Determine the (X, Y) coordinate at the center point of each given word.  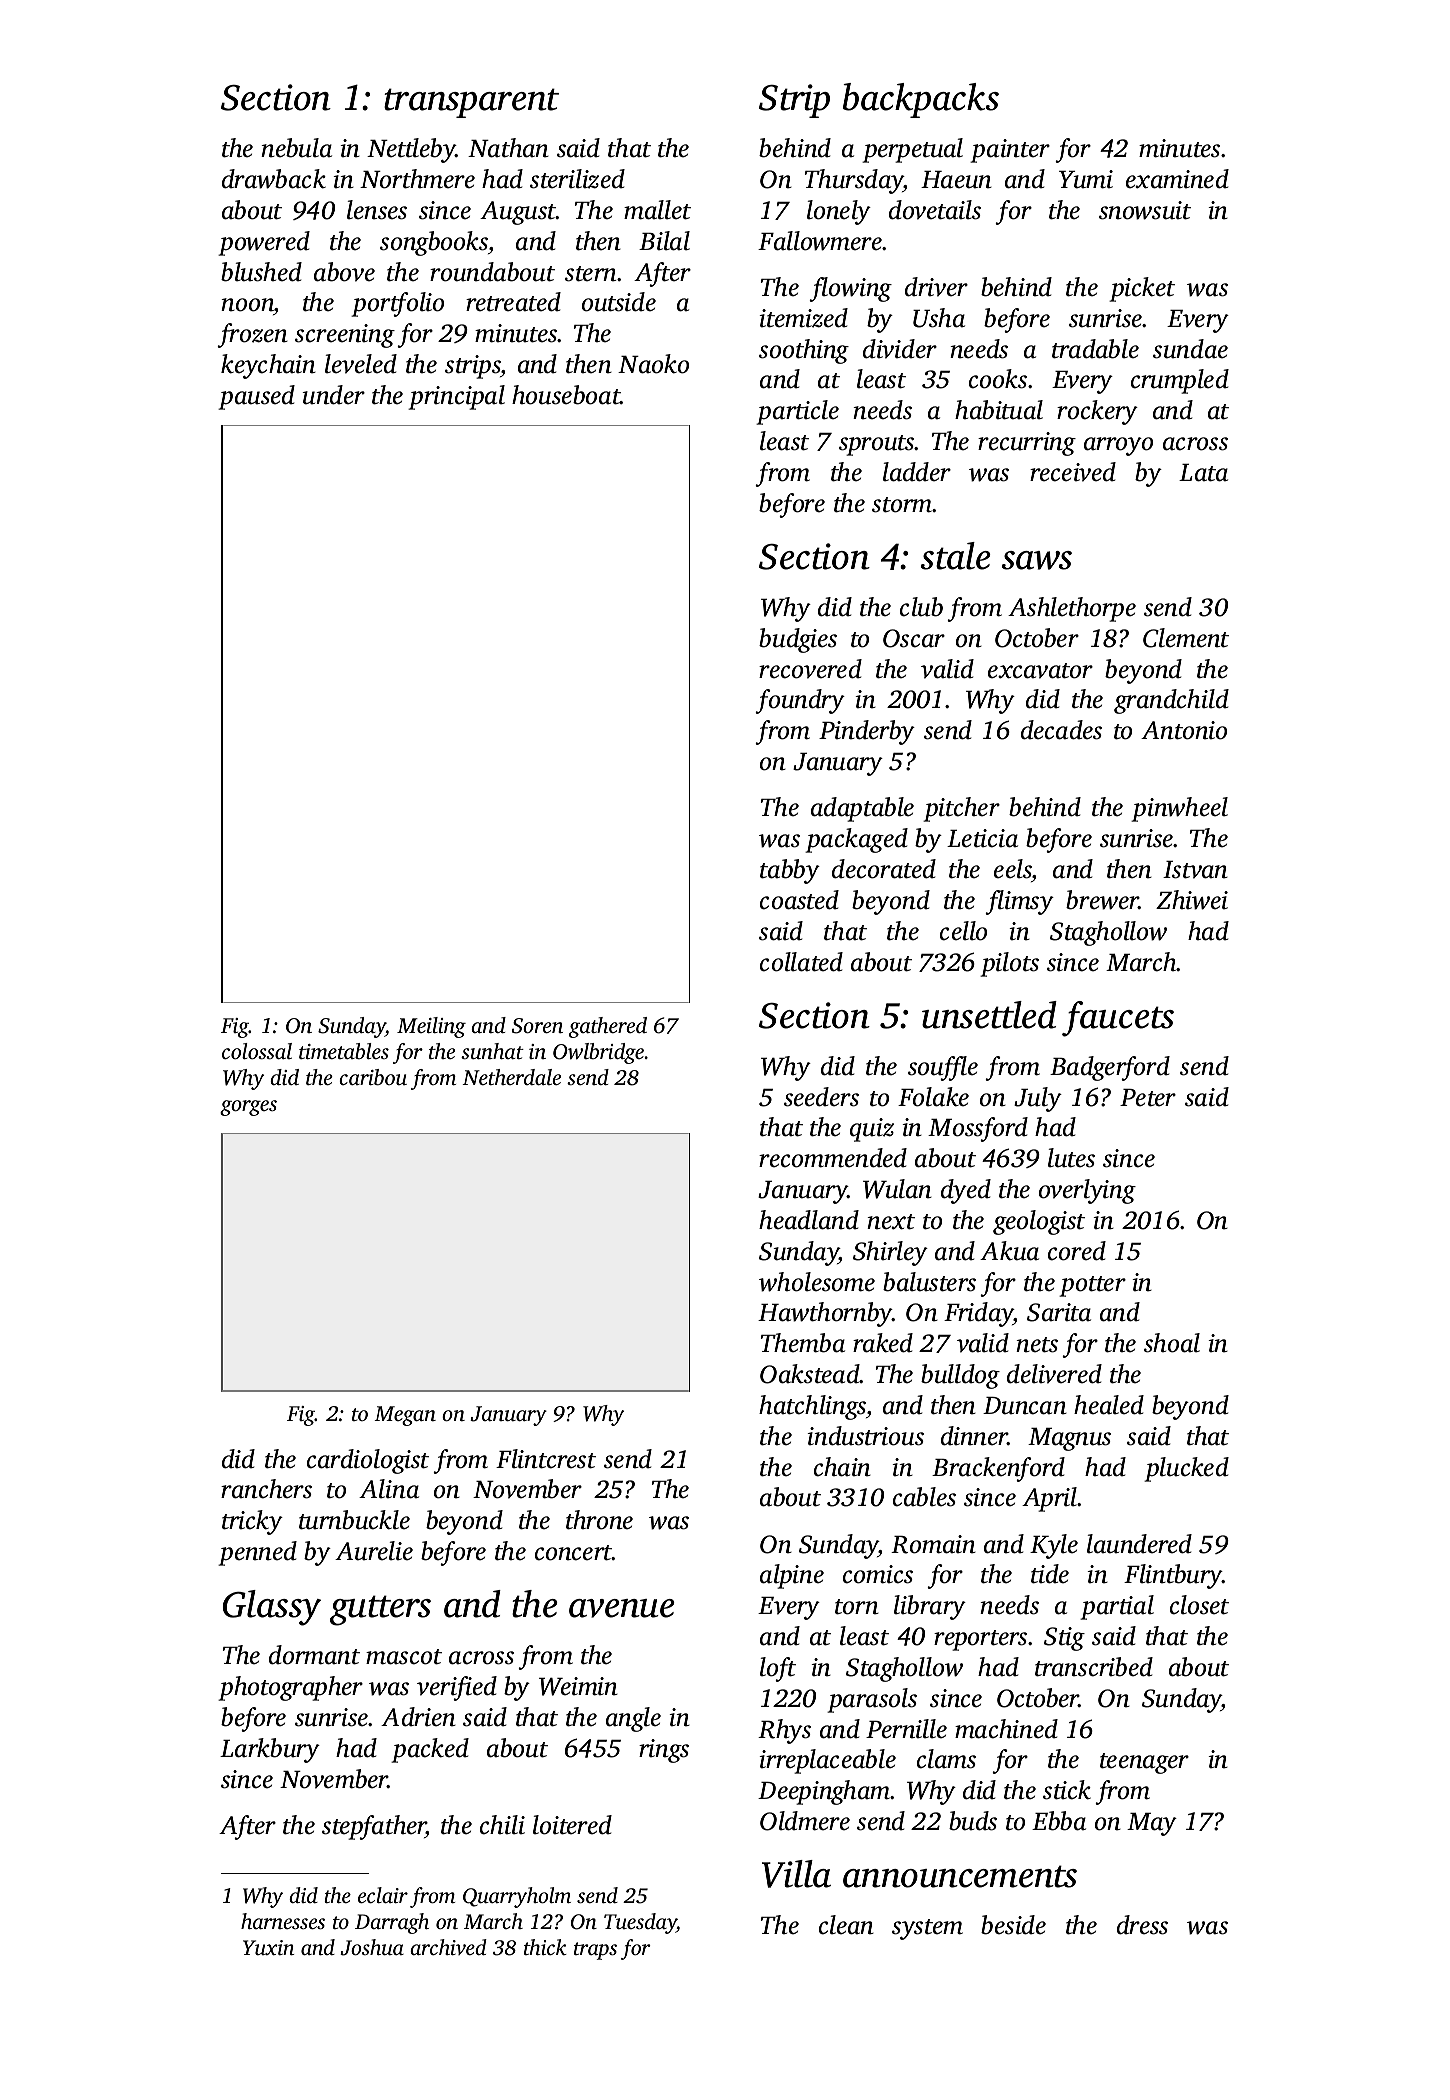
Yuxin (268, 1947)
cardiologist (368, 1461)
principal (456, 397)
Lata (1203, 473)
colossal (257, 1051)
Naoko (653, 364)
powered (264, 243)
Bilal (664, 241)
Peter (1148, 1098)
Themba (803, 1343)
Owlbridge (598, 1053)
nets (1037, 1345)
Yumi (1086, 179)
